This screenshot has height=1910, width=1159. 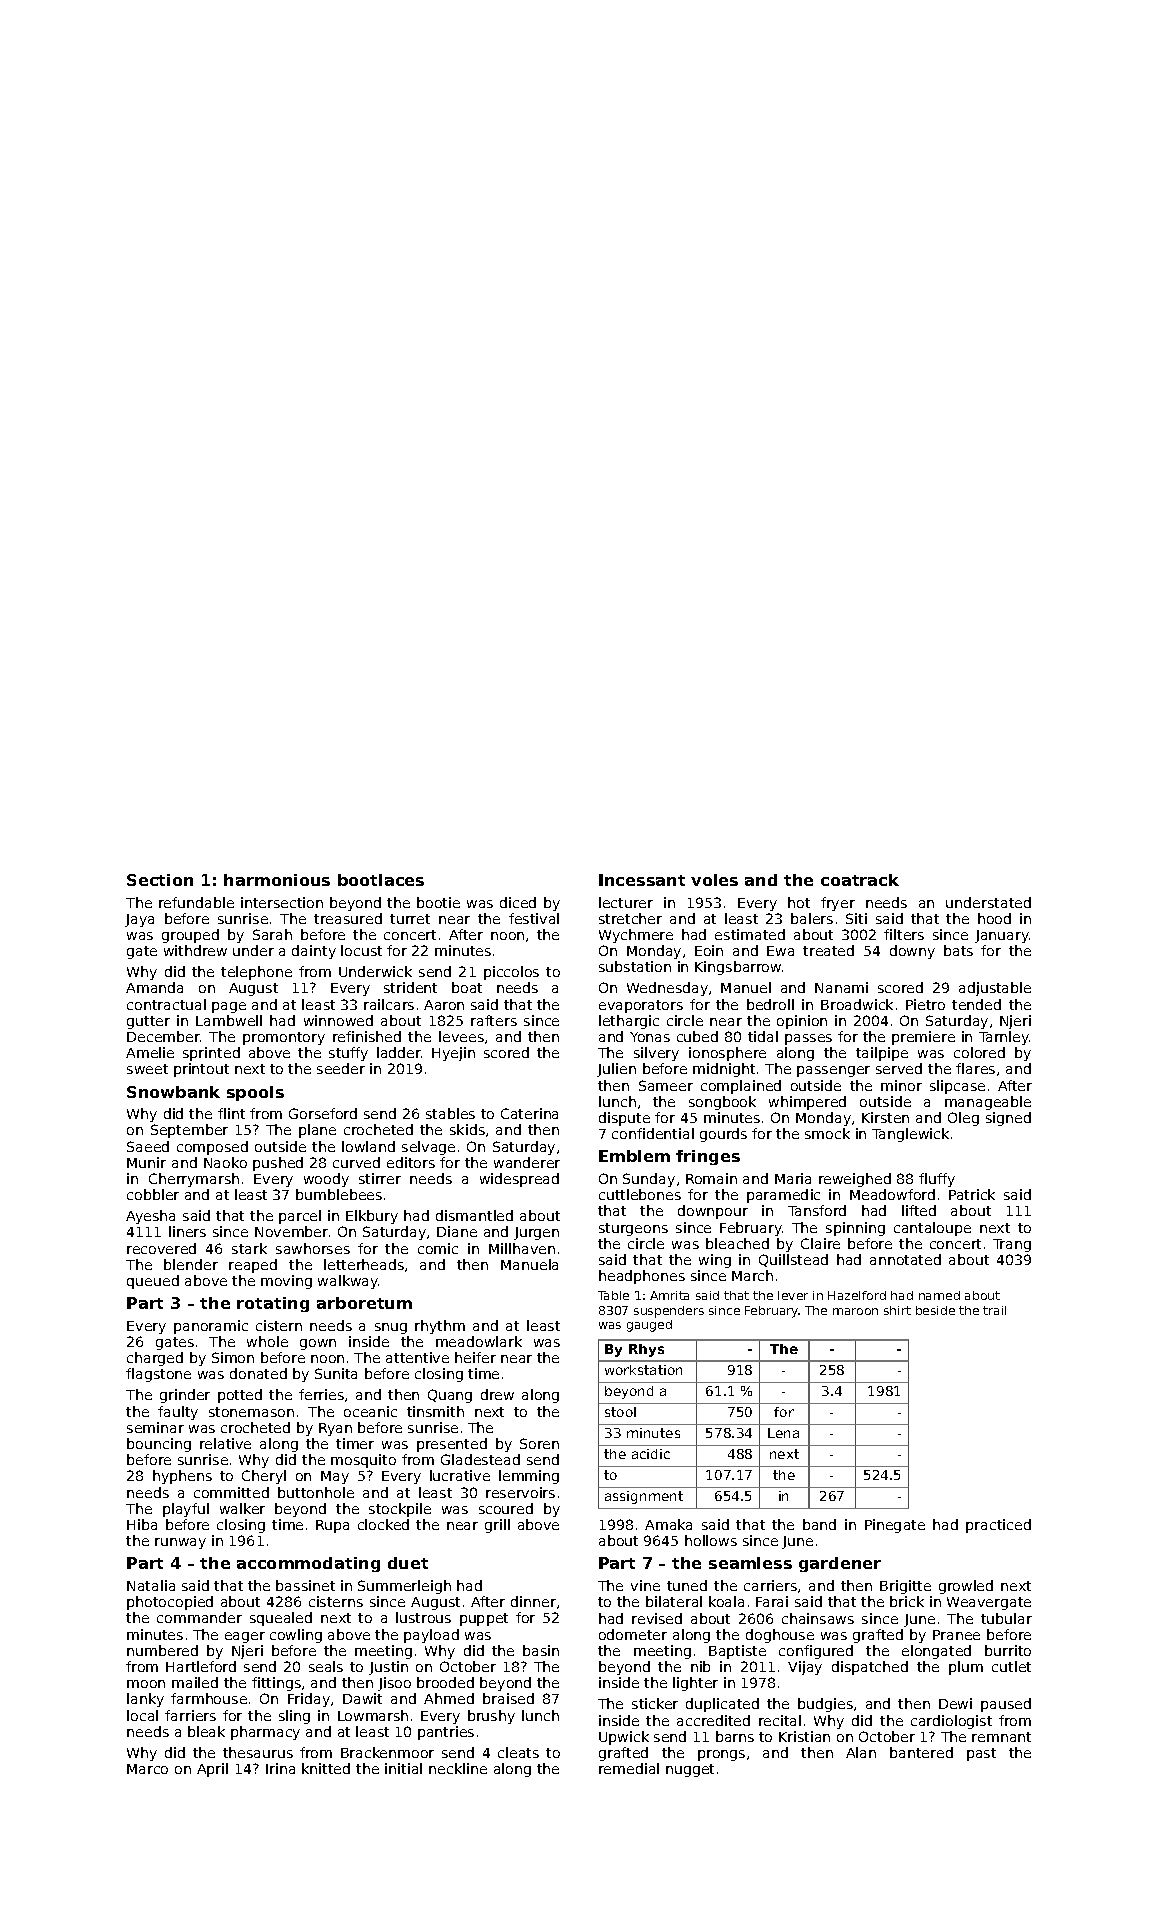 I want to click on neckline, so click(x=458, y=1768).
